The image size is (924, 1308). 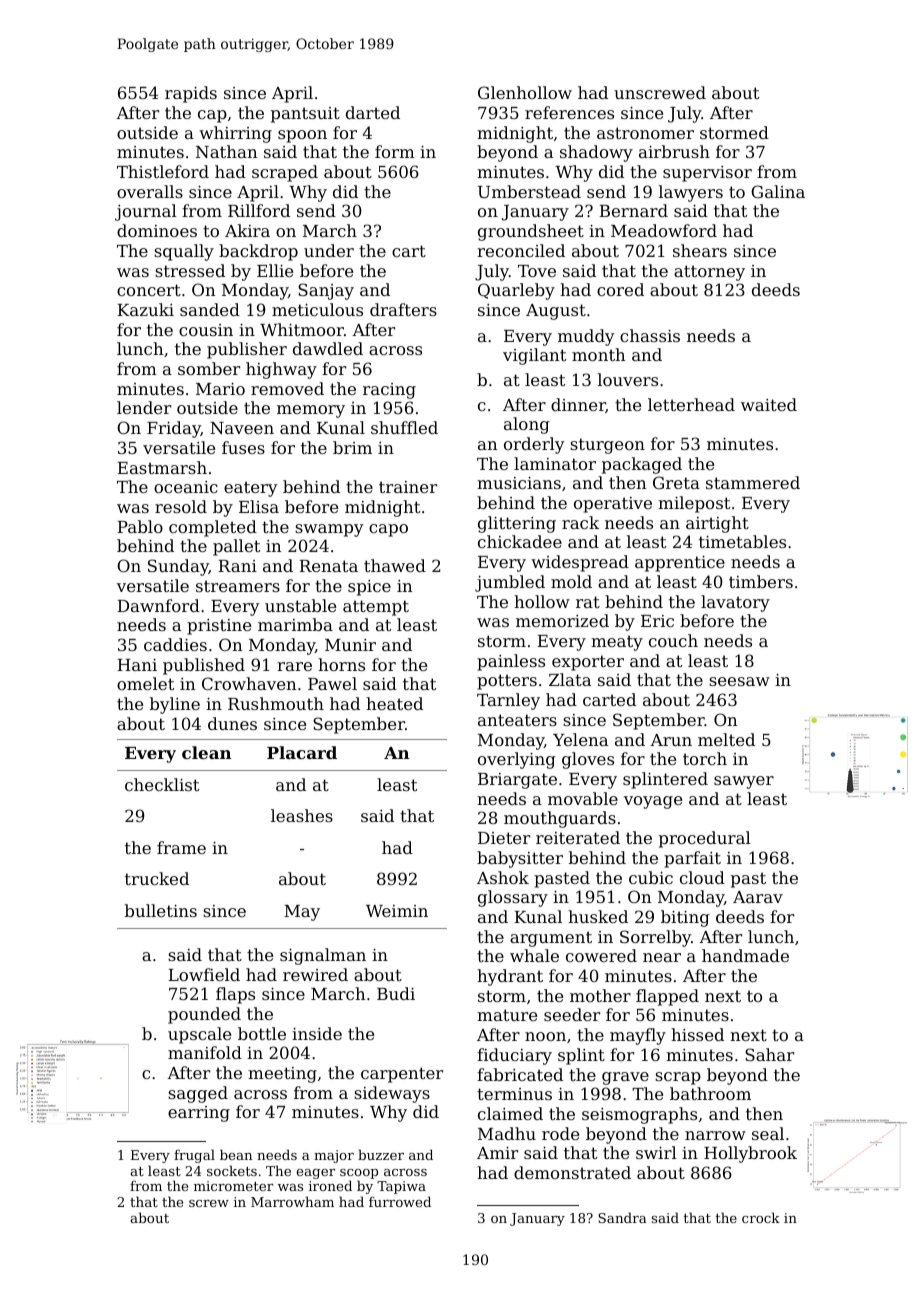 I want to click on sagged, so click(x=198, y=1094).
